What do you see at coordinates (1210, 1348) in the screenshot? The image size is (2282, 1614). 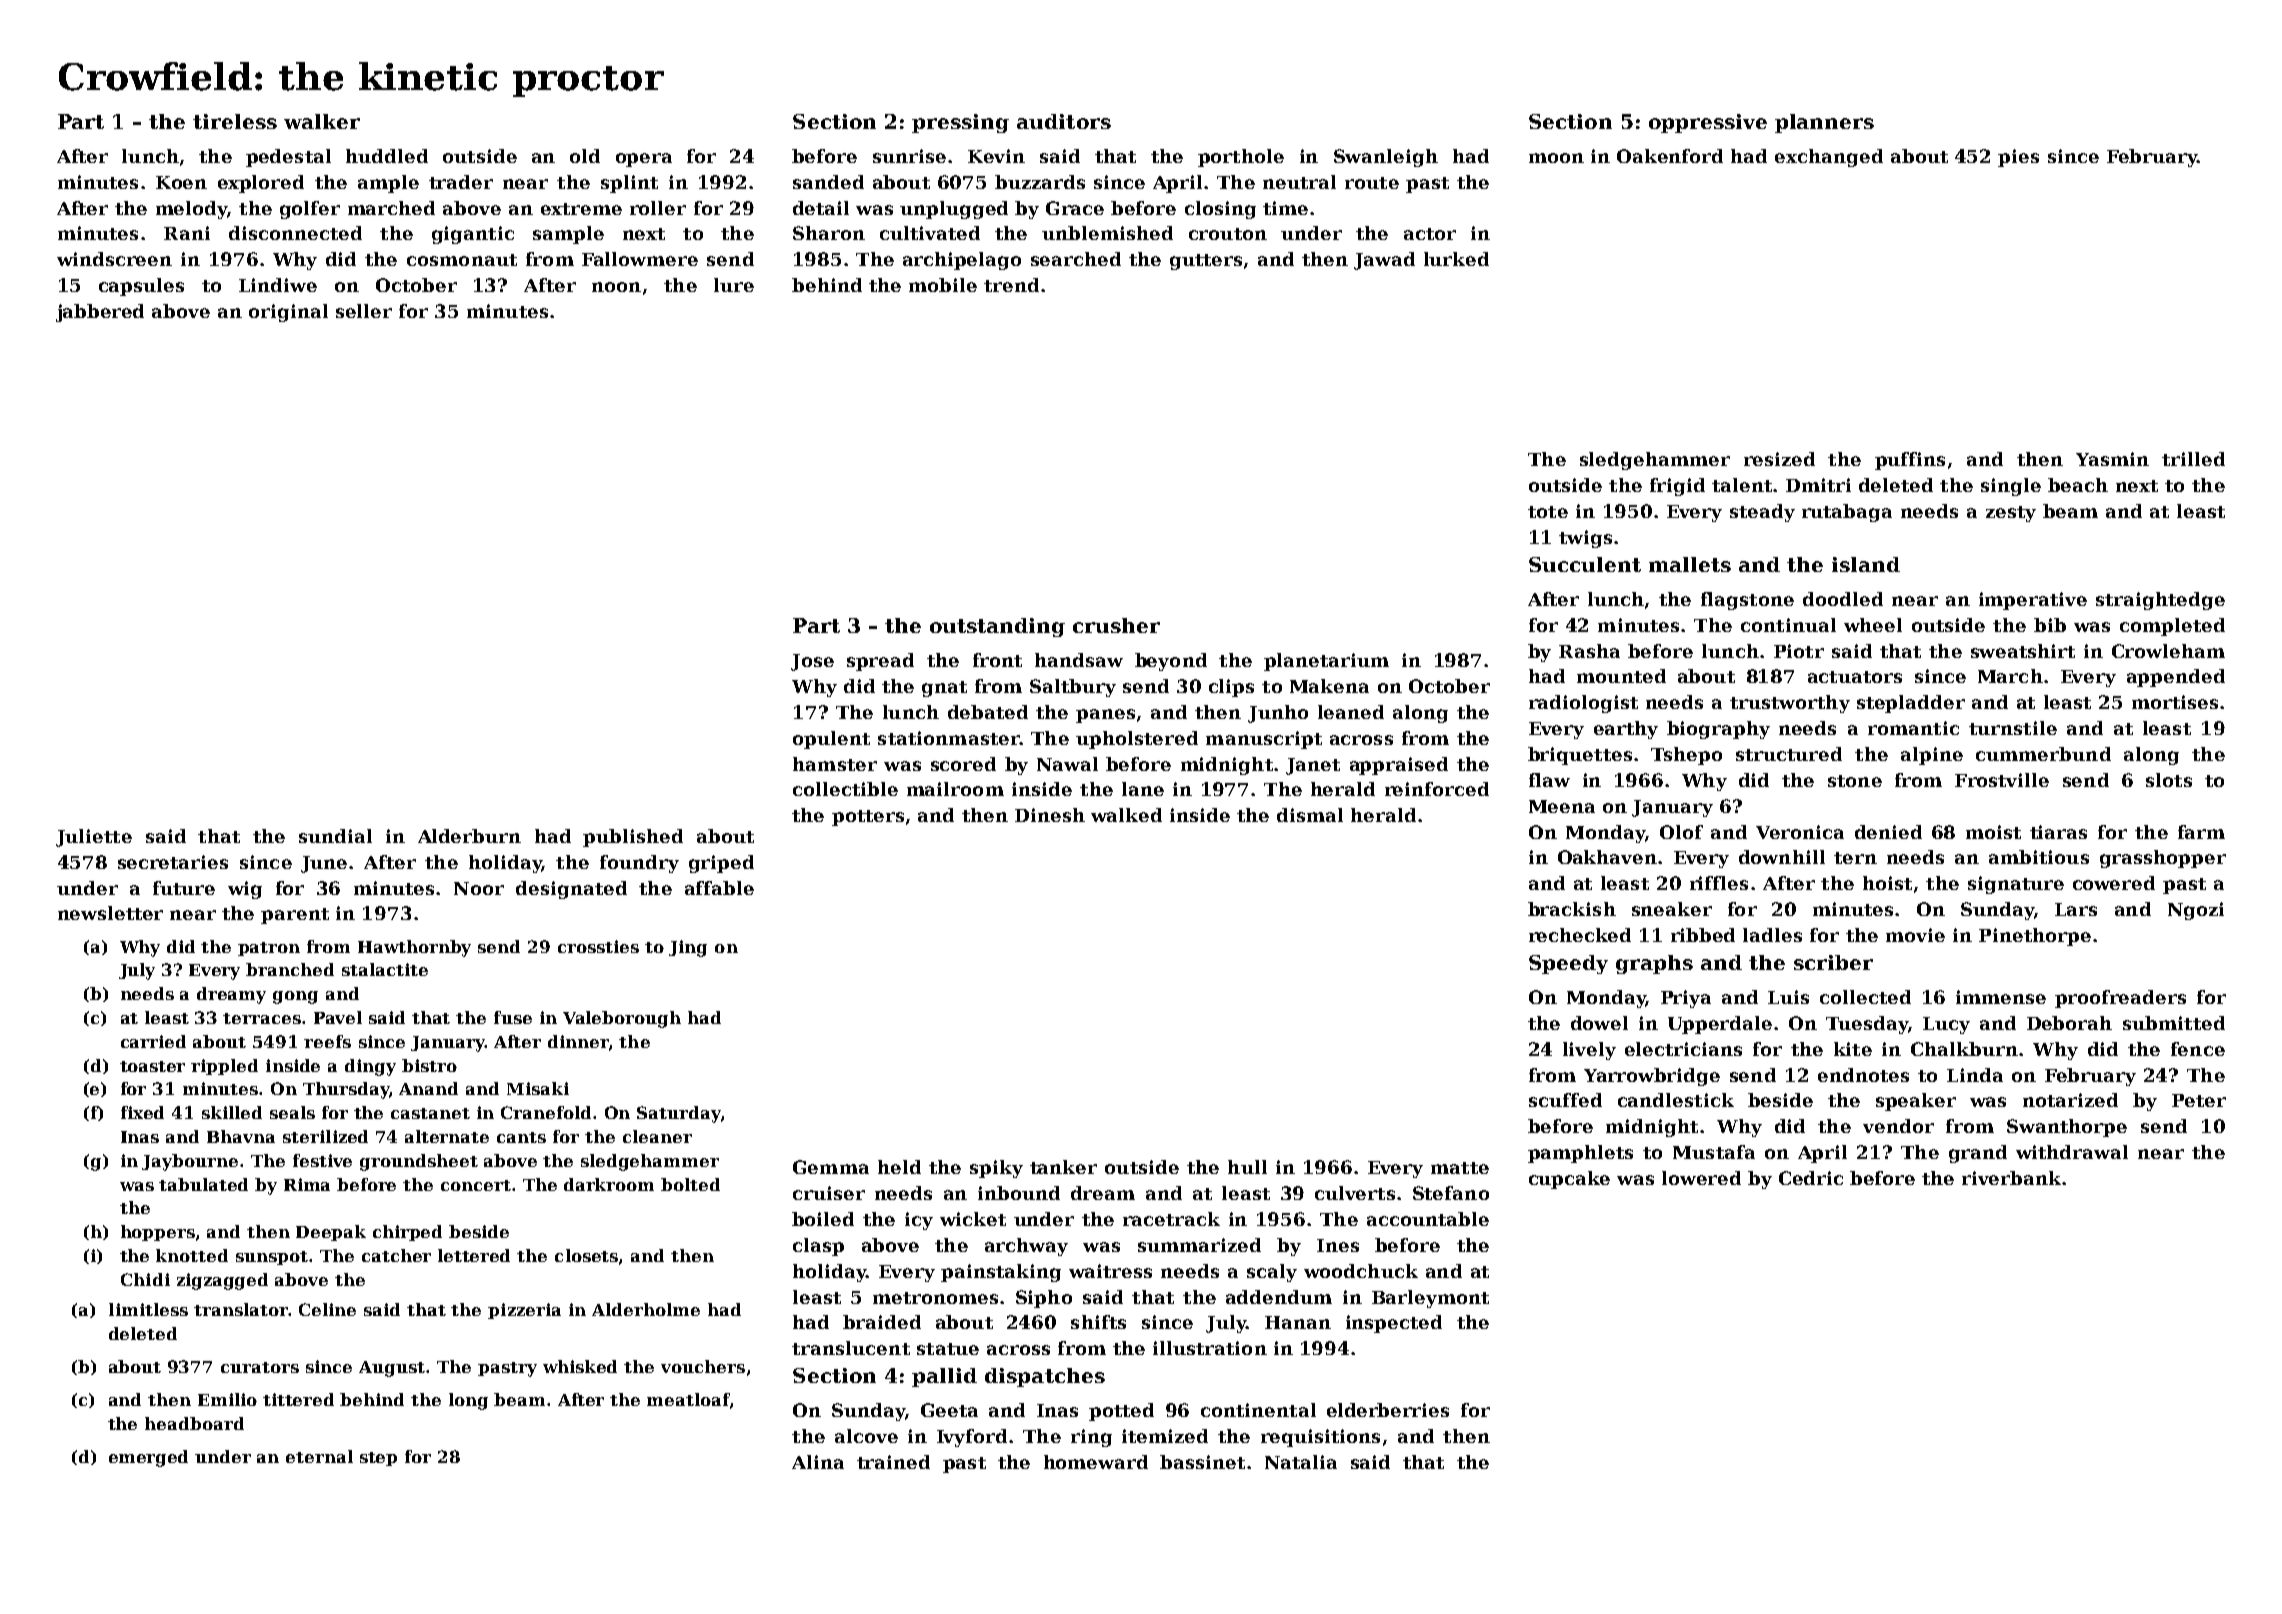 I see `illustration` at bounding box center [1210, 1348].
